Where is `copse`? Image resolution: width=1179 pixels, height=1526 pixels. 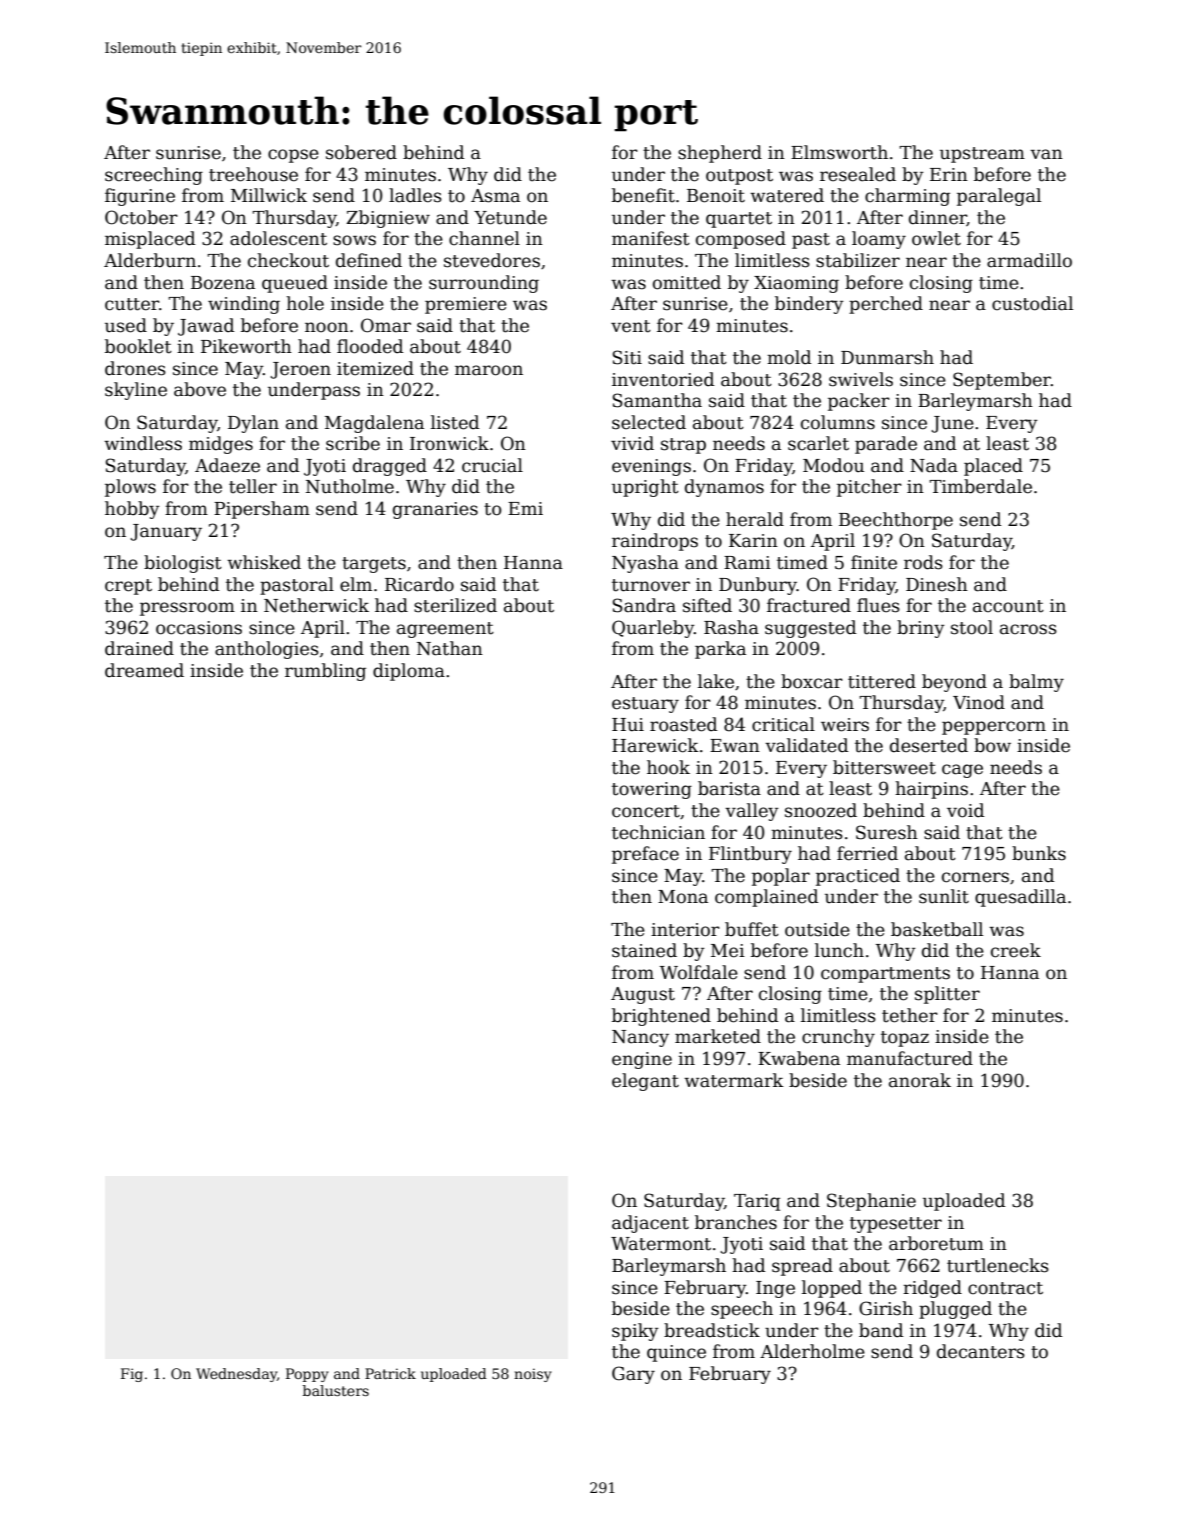 copse is located at coordinates (293, 156).
